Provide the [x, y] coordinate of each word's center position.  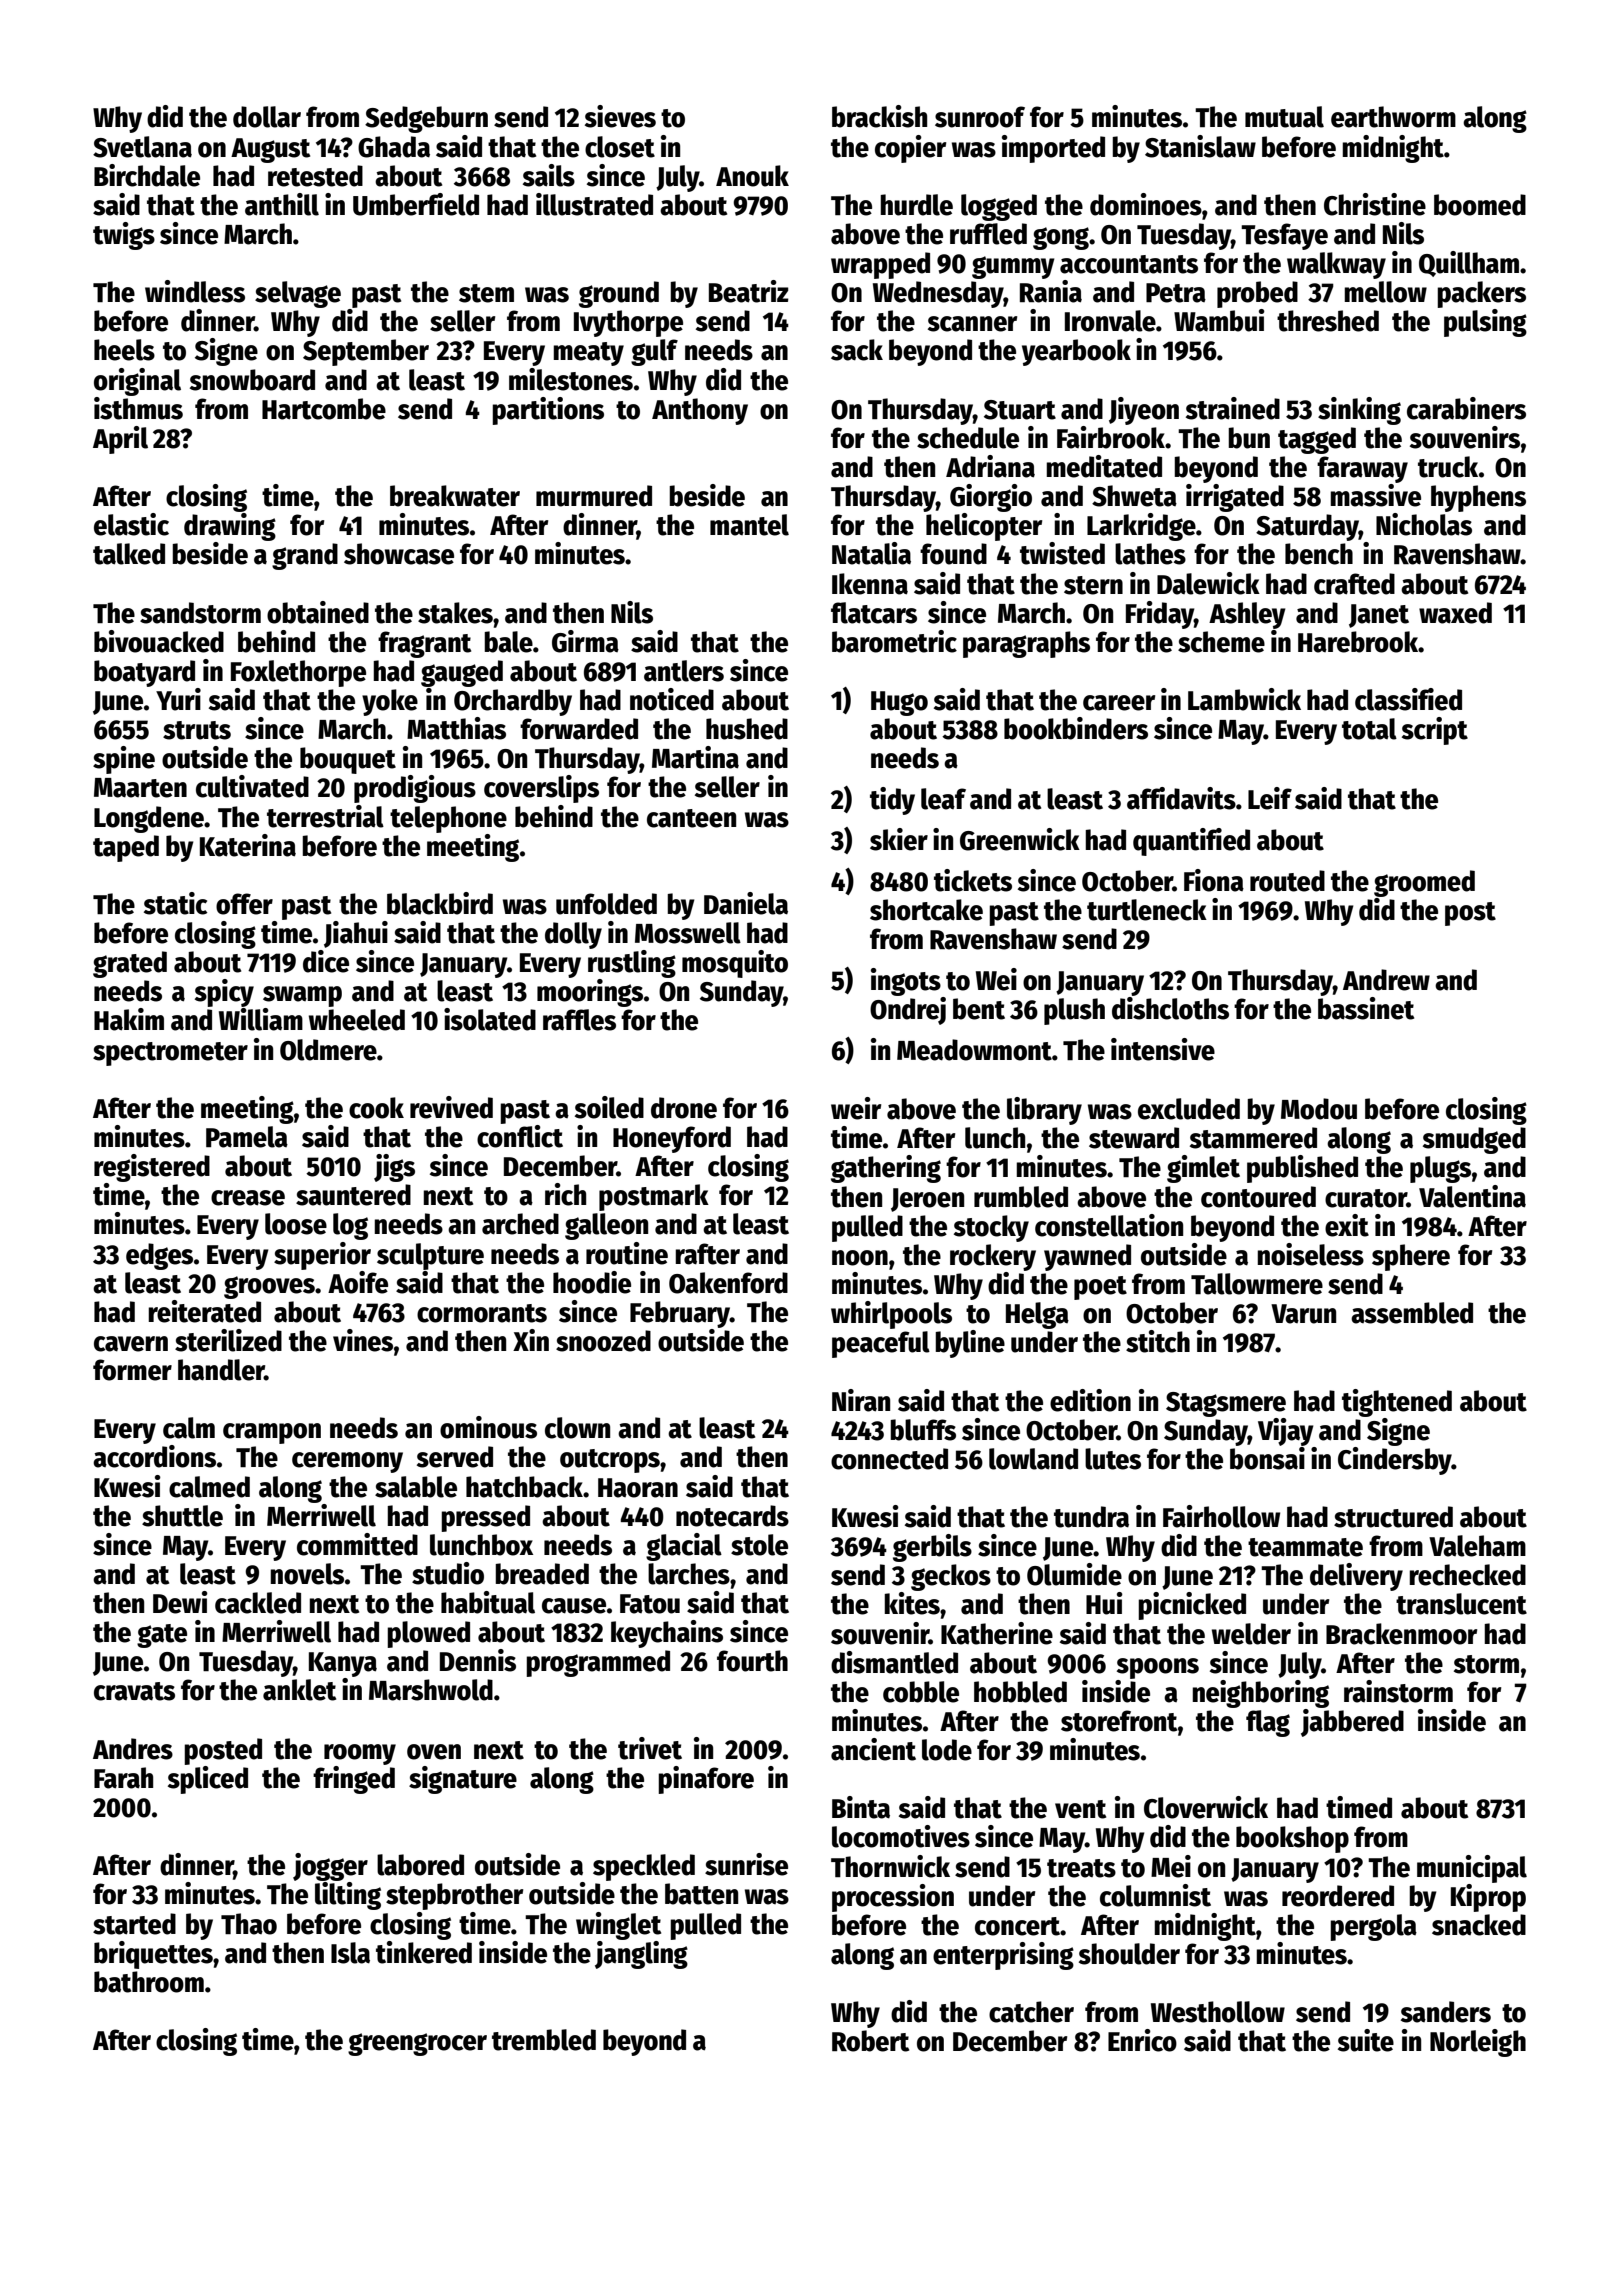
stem [486, 293]
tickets [973, 880]
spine [124, 760]
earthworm [1393, 117]
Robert [870, 2041]
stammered [1253, 1138]
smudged [1474, 1140]
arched [520, 1224]
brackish [879, 116]
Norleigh [1478, 2043]
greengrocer [417, 2044]
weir [856, 1108]
